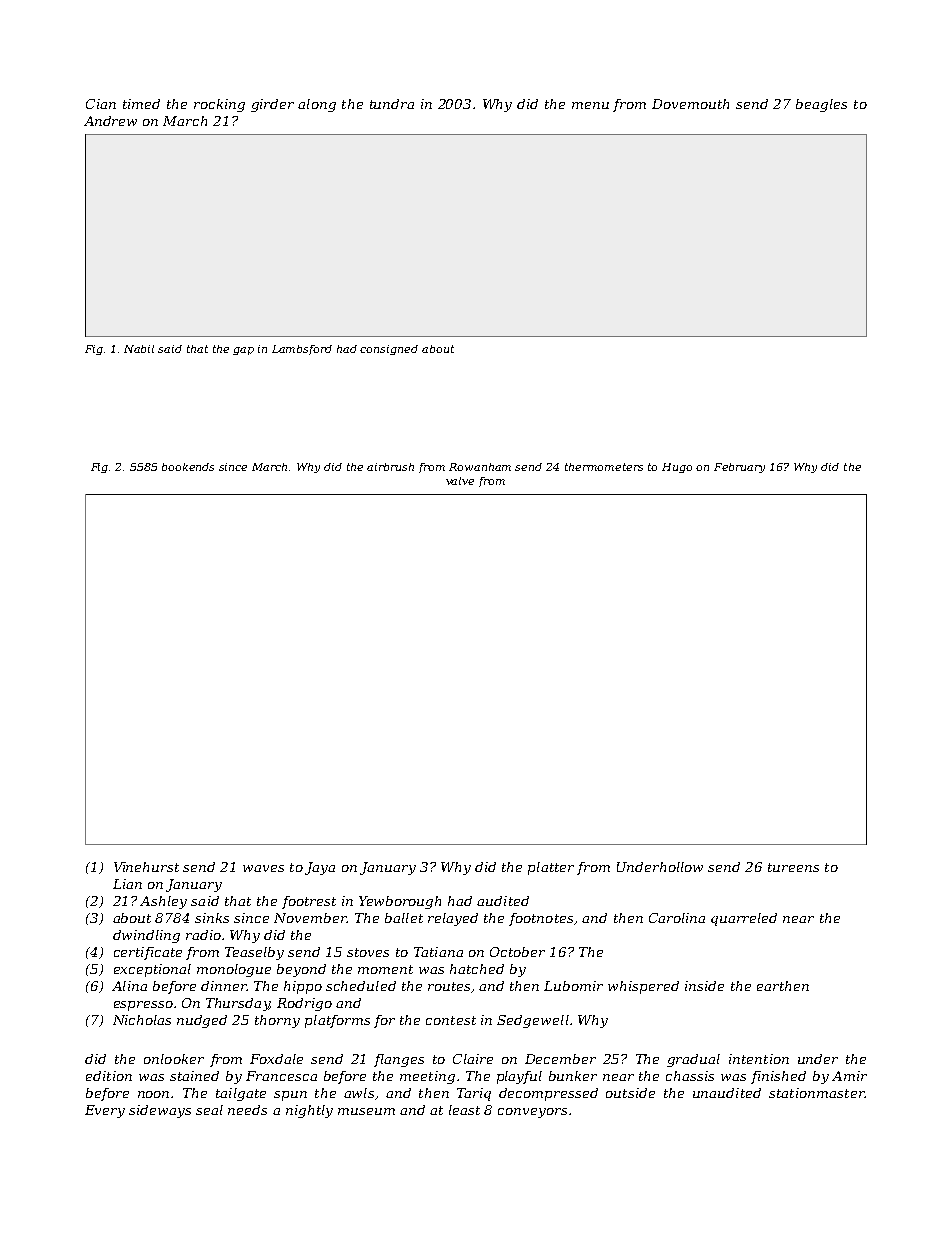 This screenshot has height=1233, width=952. Describe the element at coordinates (389, 350) in the screenshot. I see `consigned` at that location.
